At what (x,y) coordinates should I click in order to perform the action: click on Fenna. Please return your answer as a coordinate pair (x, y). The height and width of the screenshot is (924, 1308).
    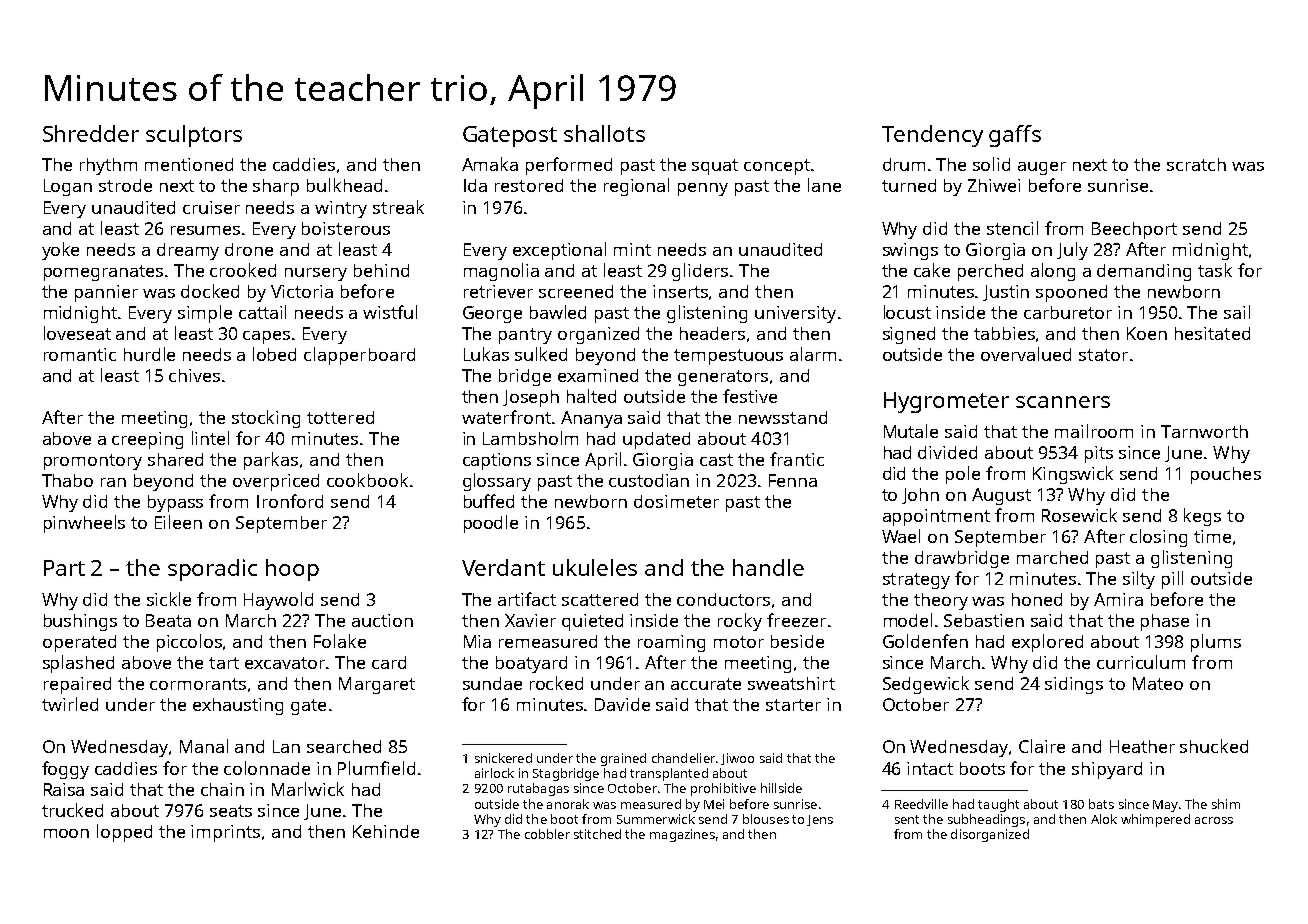
    Looking at the image, I should click on (793, 480).
